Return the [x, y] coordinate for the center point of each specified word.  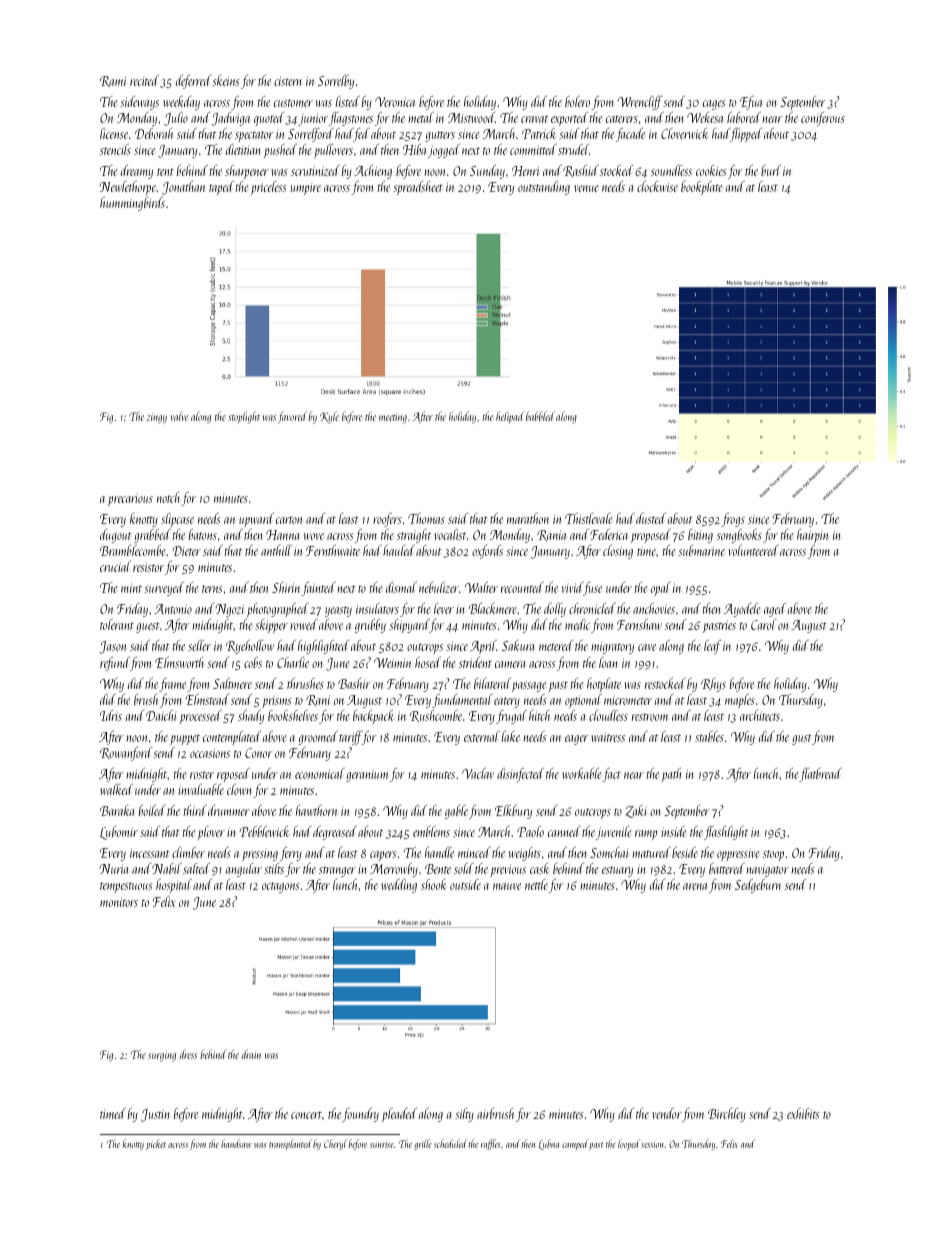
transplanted [290, 1144]
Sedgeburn [758, 886]
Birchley [727, 1115]
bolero [577, 101]
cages [714, 105]
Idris [111, 715]
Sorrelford [311, 135]
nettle [536, 884]
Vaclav [478, 773]
